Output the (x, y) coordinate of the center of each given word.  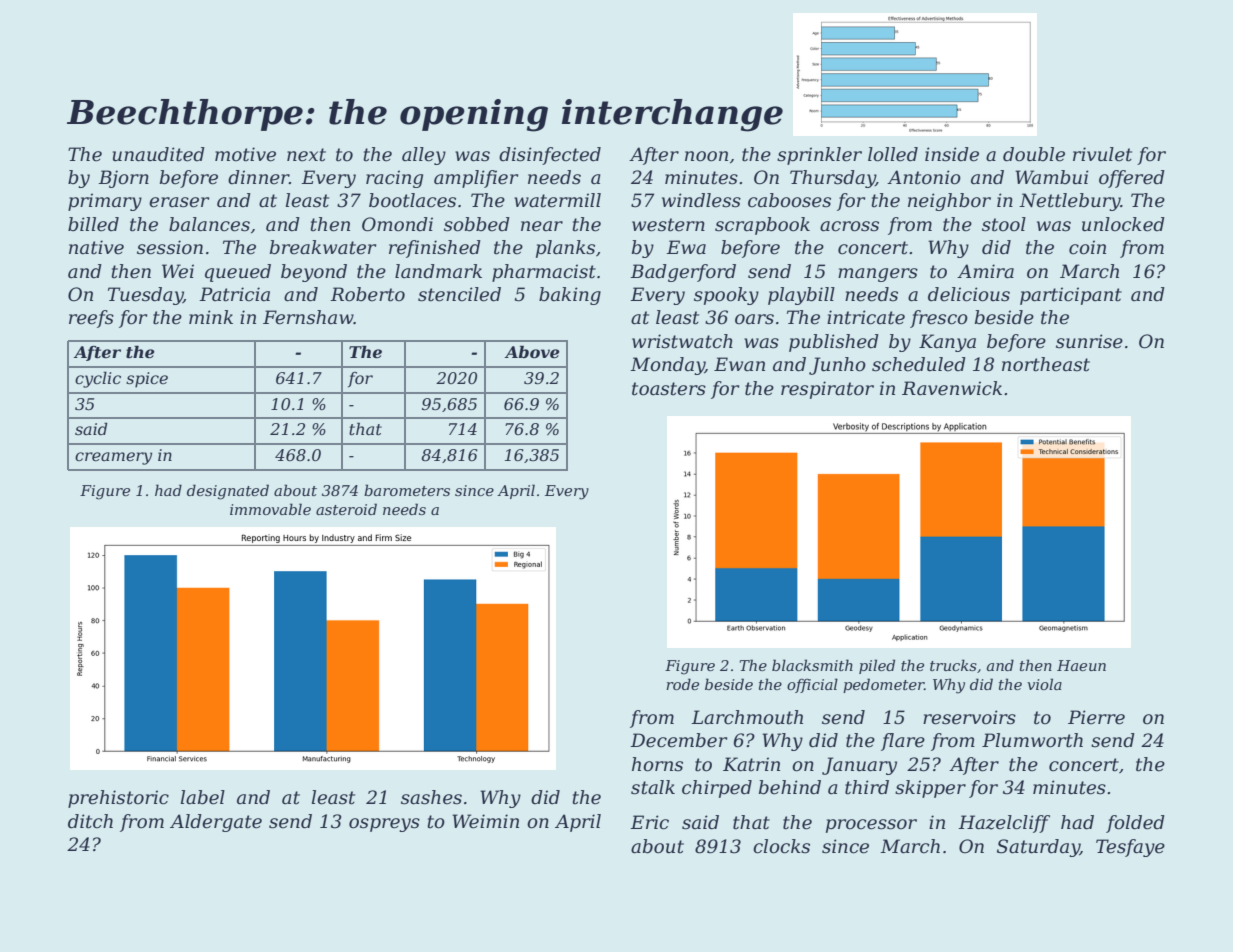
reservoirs (969, 717)
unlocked (1123, 224)
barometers (407, 490)
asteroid (346, 509)
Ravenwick (952, 388)
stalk (653, 787)
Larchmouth (747, 717)
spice (147, 380)
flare (903, 742)
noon (706, 156)
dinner (258, 177)
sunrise (1089, 341)
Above (532, 351)
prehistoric (118, 799)
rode (682, 684)
